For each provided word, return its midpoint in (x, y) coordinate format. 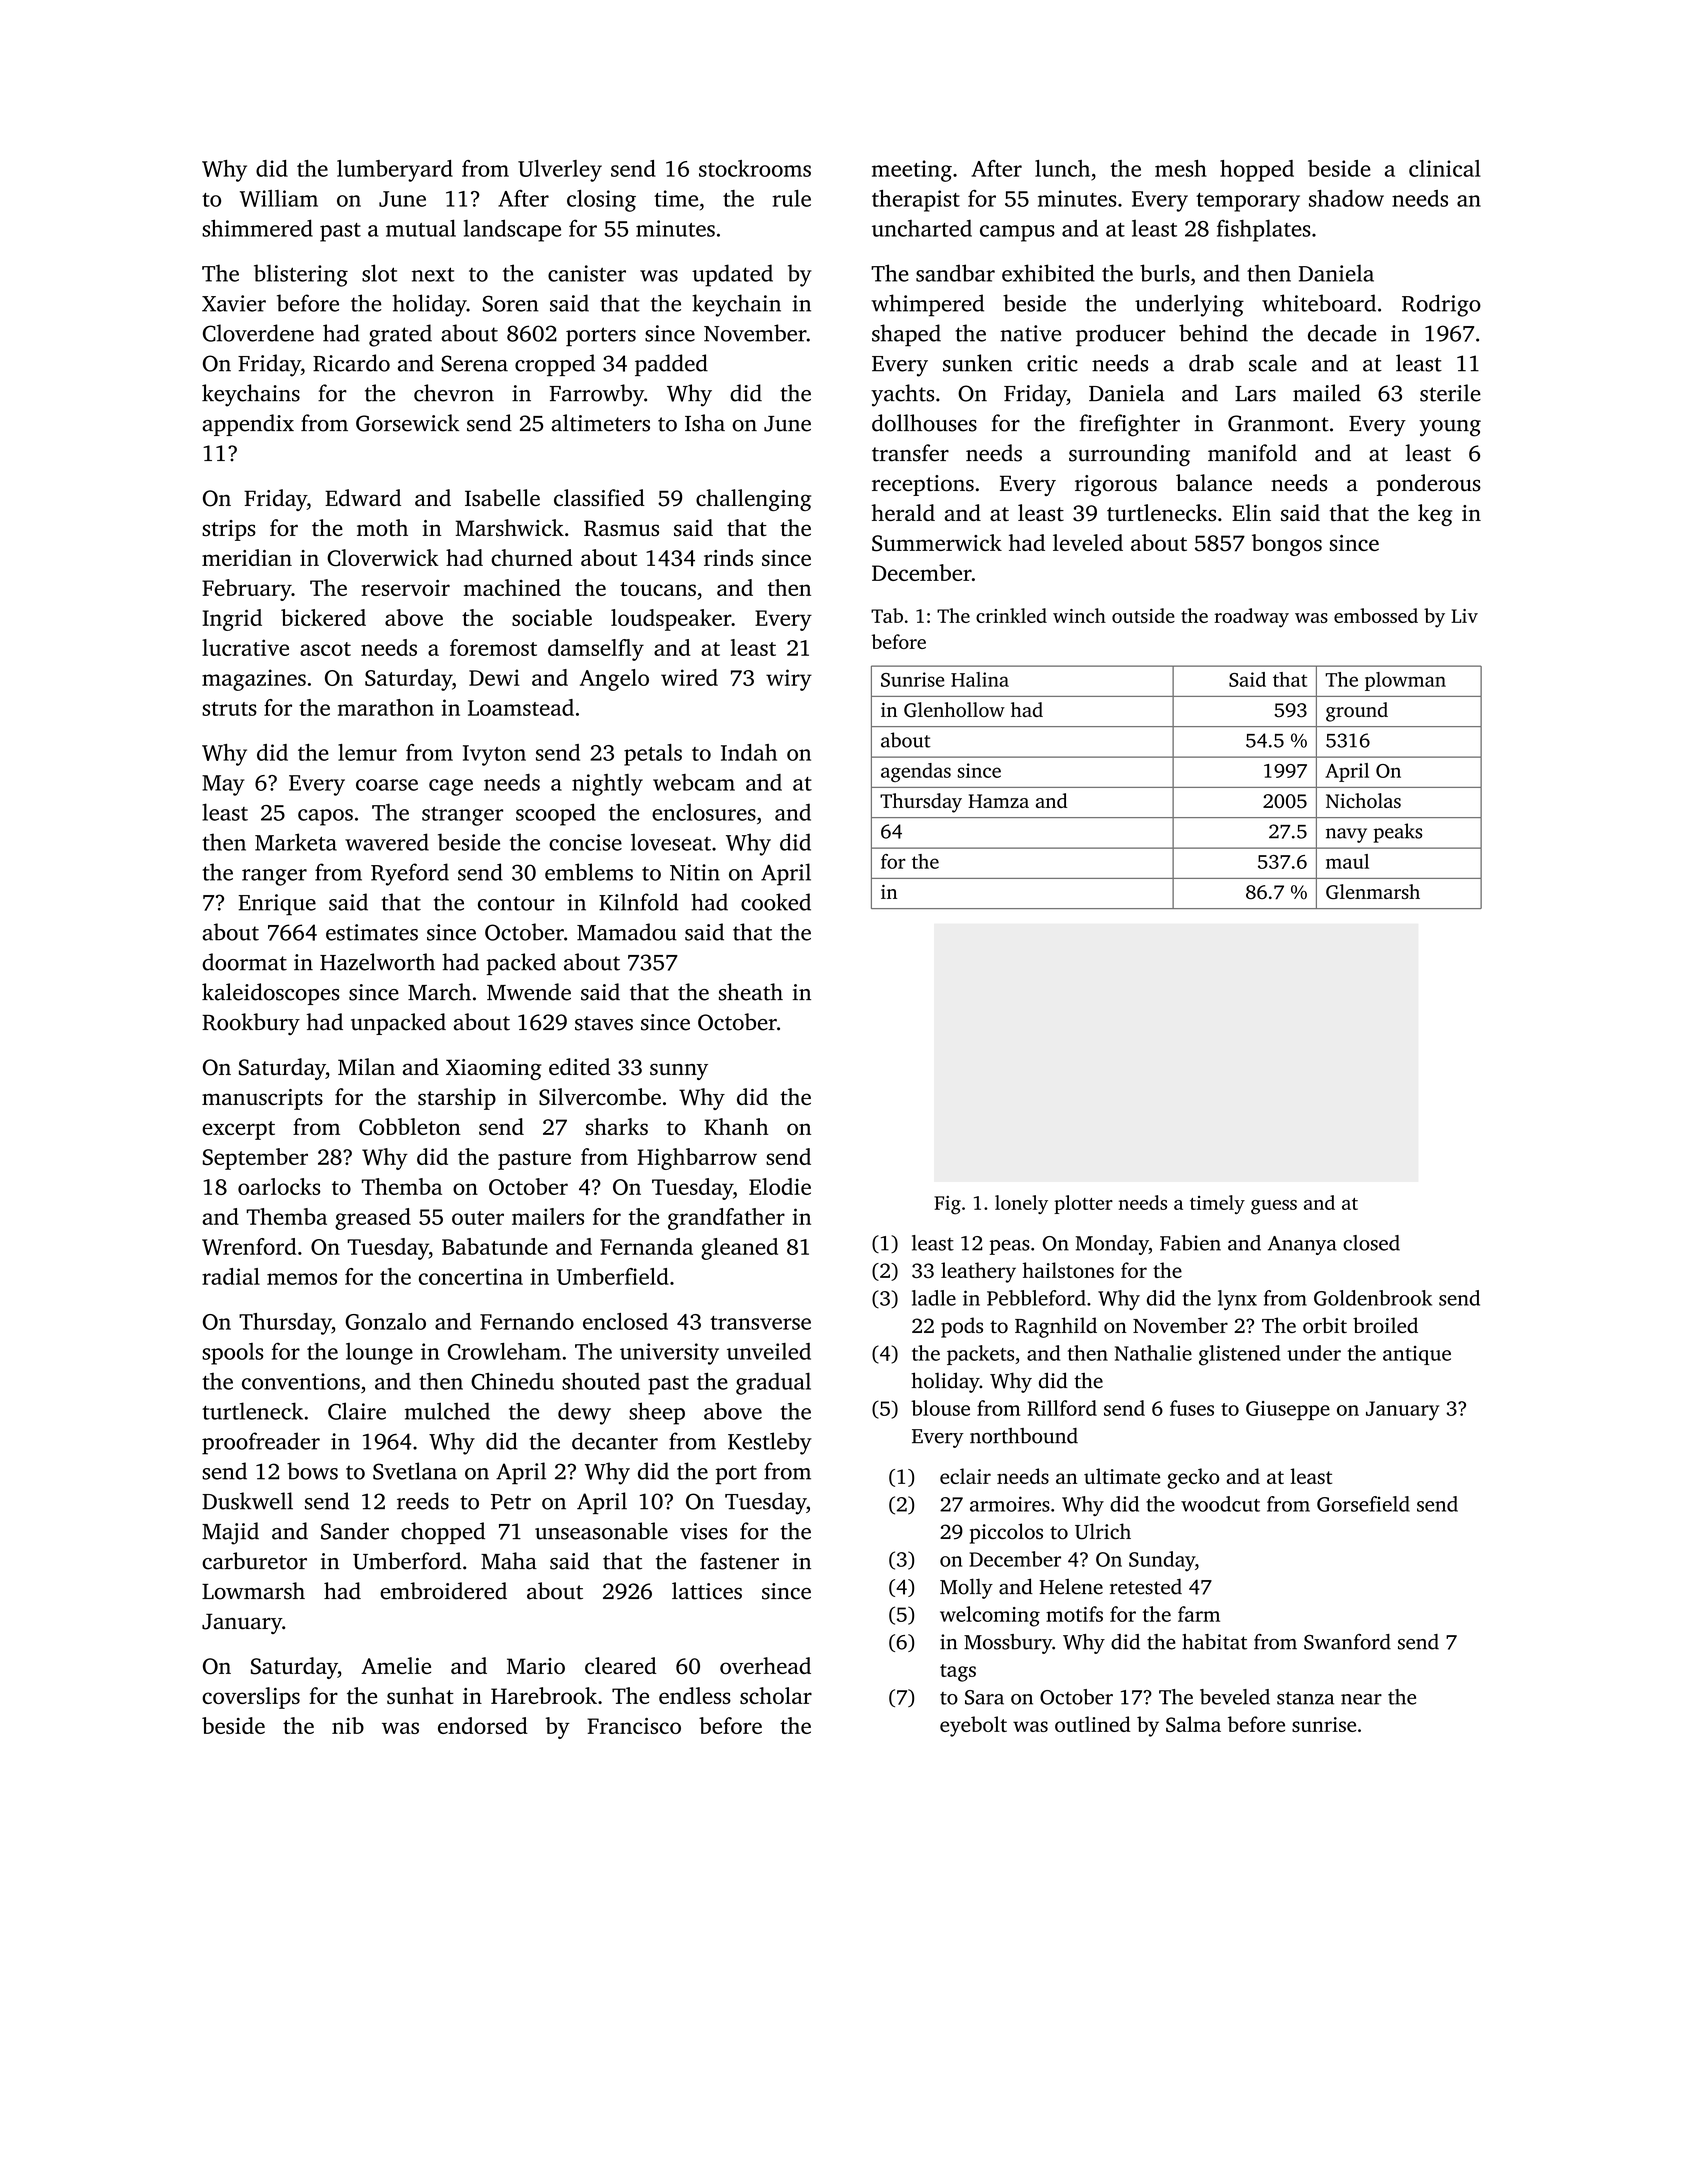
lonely (1021, 1204)
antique (1417, 1355)
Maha (509, 1561)
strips (229, 530)
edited (579, 1067)
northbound (1024, 1436)
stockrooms (755, 168)
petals (653, 755)
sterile (1450, 393)
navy (1346, 835)
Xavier (234, 303)
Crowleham (504, 1351)
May (223, 785)
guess (1274, 1207)
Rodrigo (1441, 305)
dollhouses (924, 423)
